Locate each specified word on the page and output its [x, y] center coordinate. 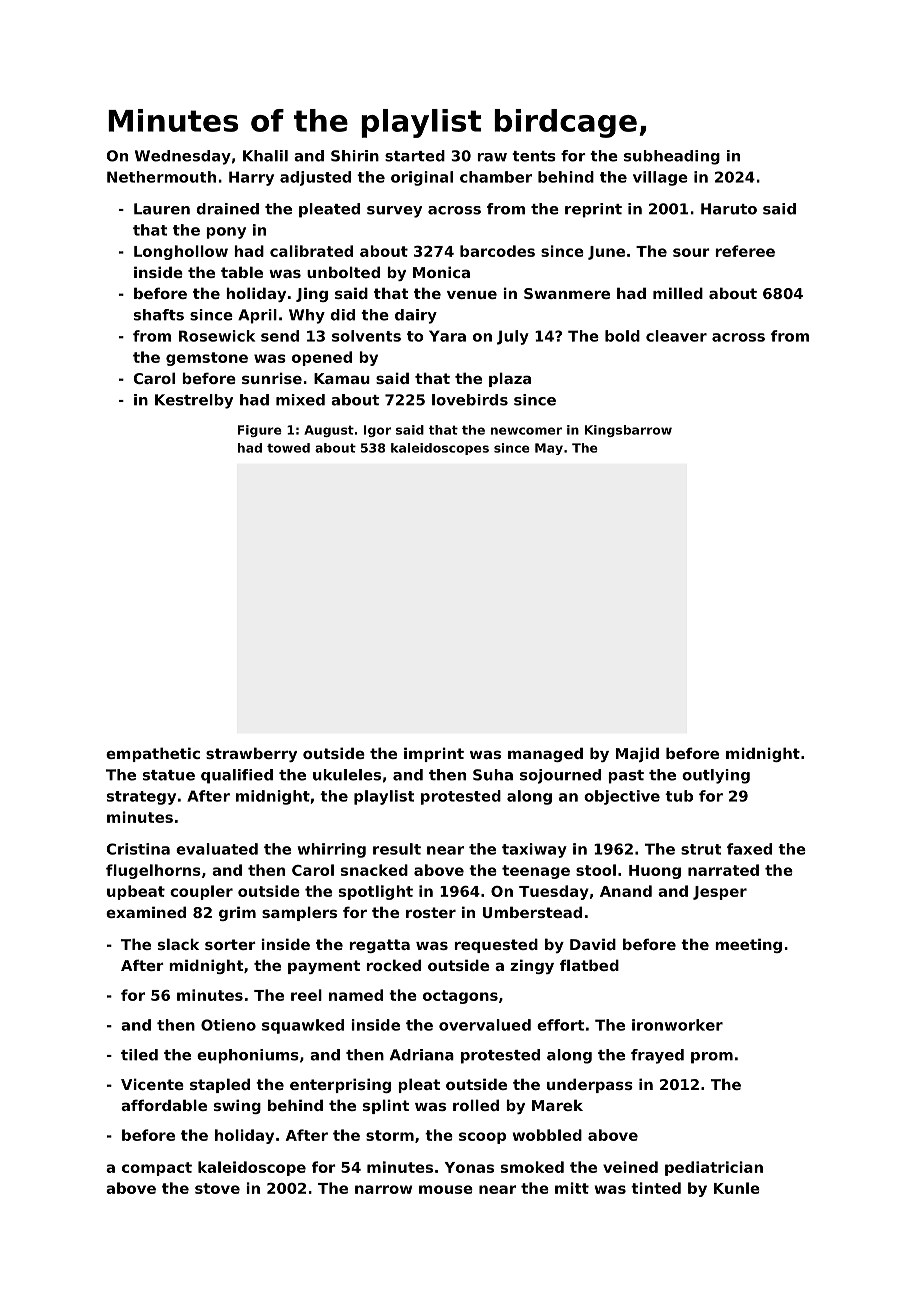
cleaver [676, 336]
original [422, 178]
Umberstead [532, 912]
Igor [377, 431]
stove [217, 1188]
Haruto [729, 209]
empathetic [153, 754]
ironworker [677, 1025]
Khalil [265, 156]
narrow [383, 1189]
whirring [332, 850]
